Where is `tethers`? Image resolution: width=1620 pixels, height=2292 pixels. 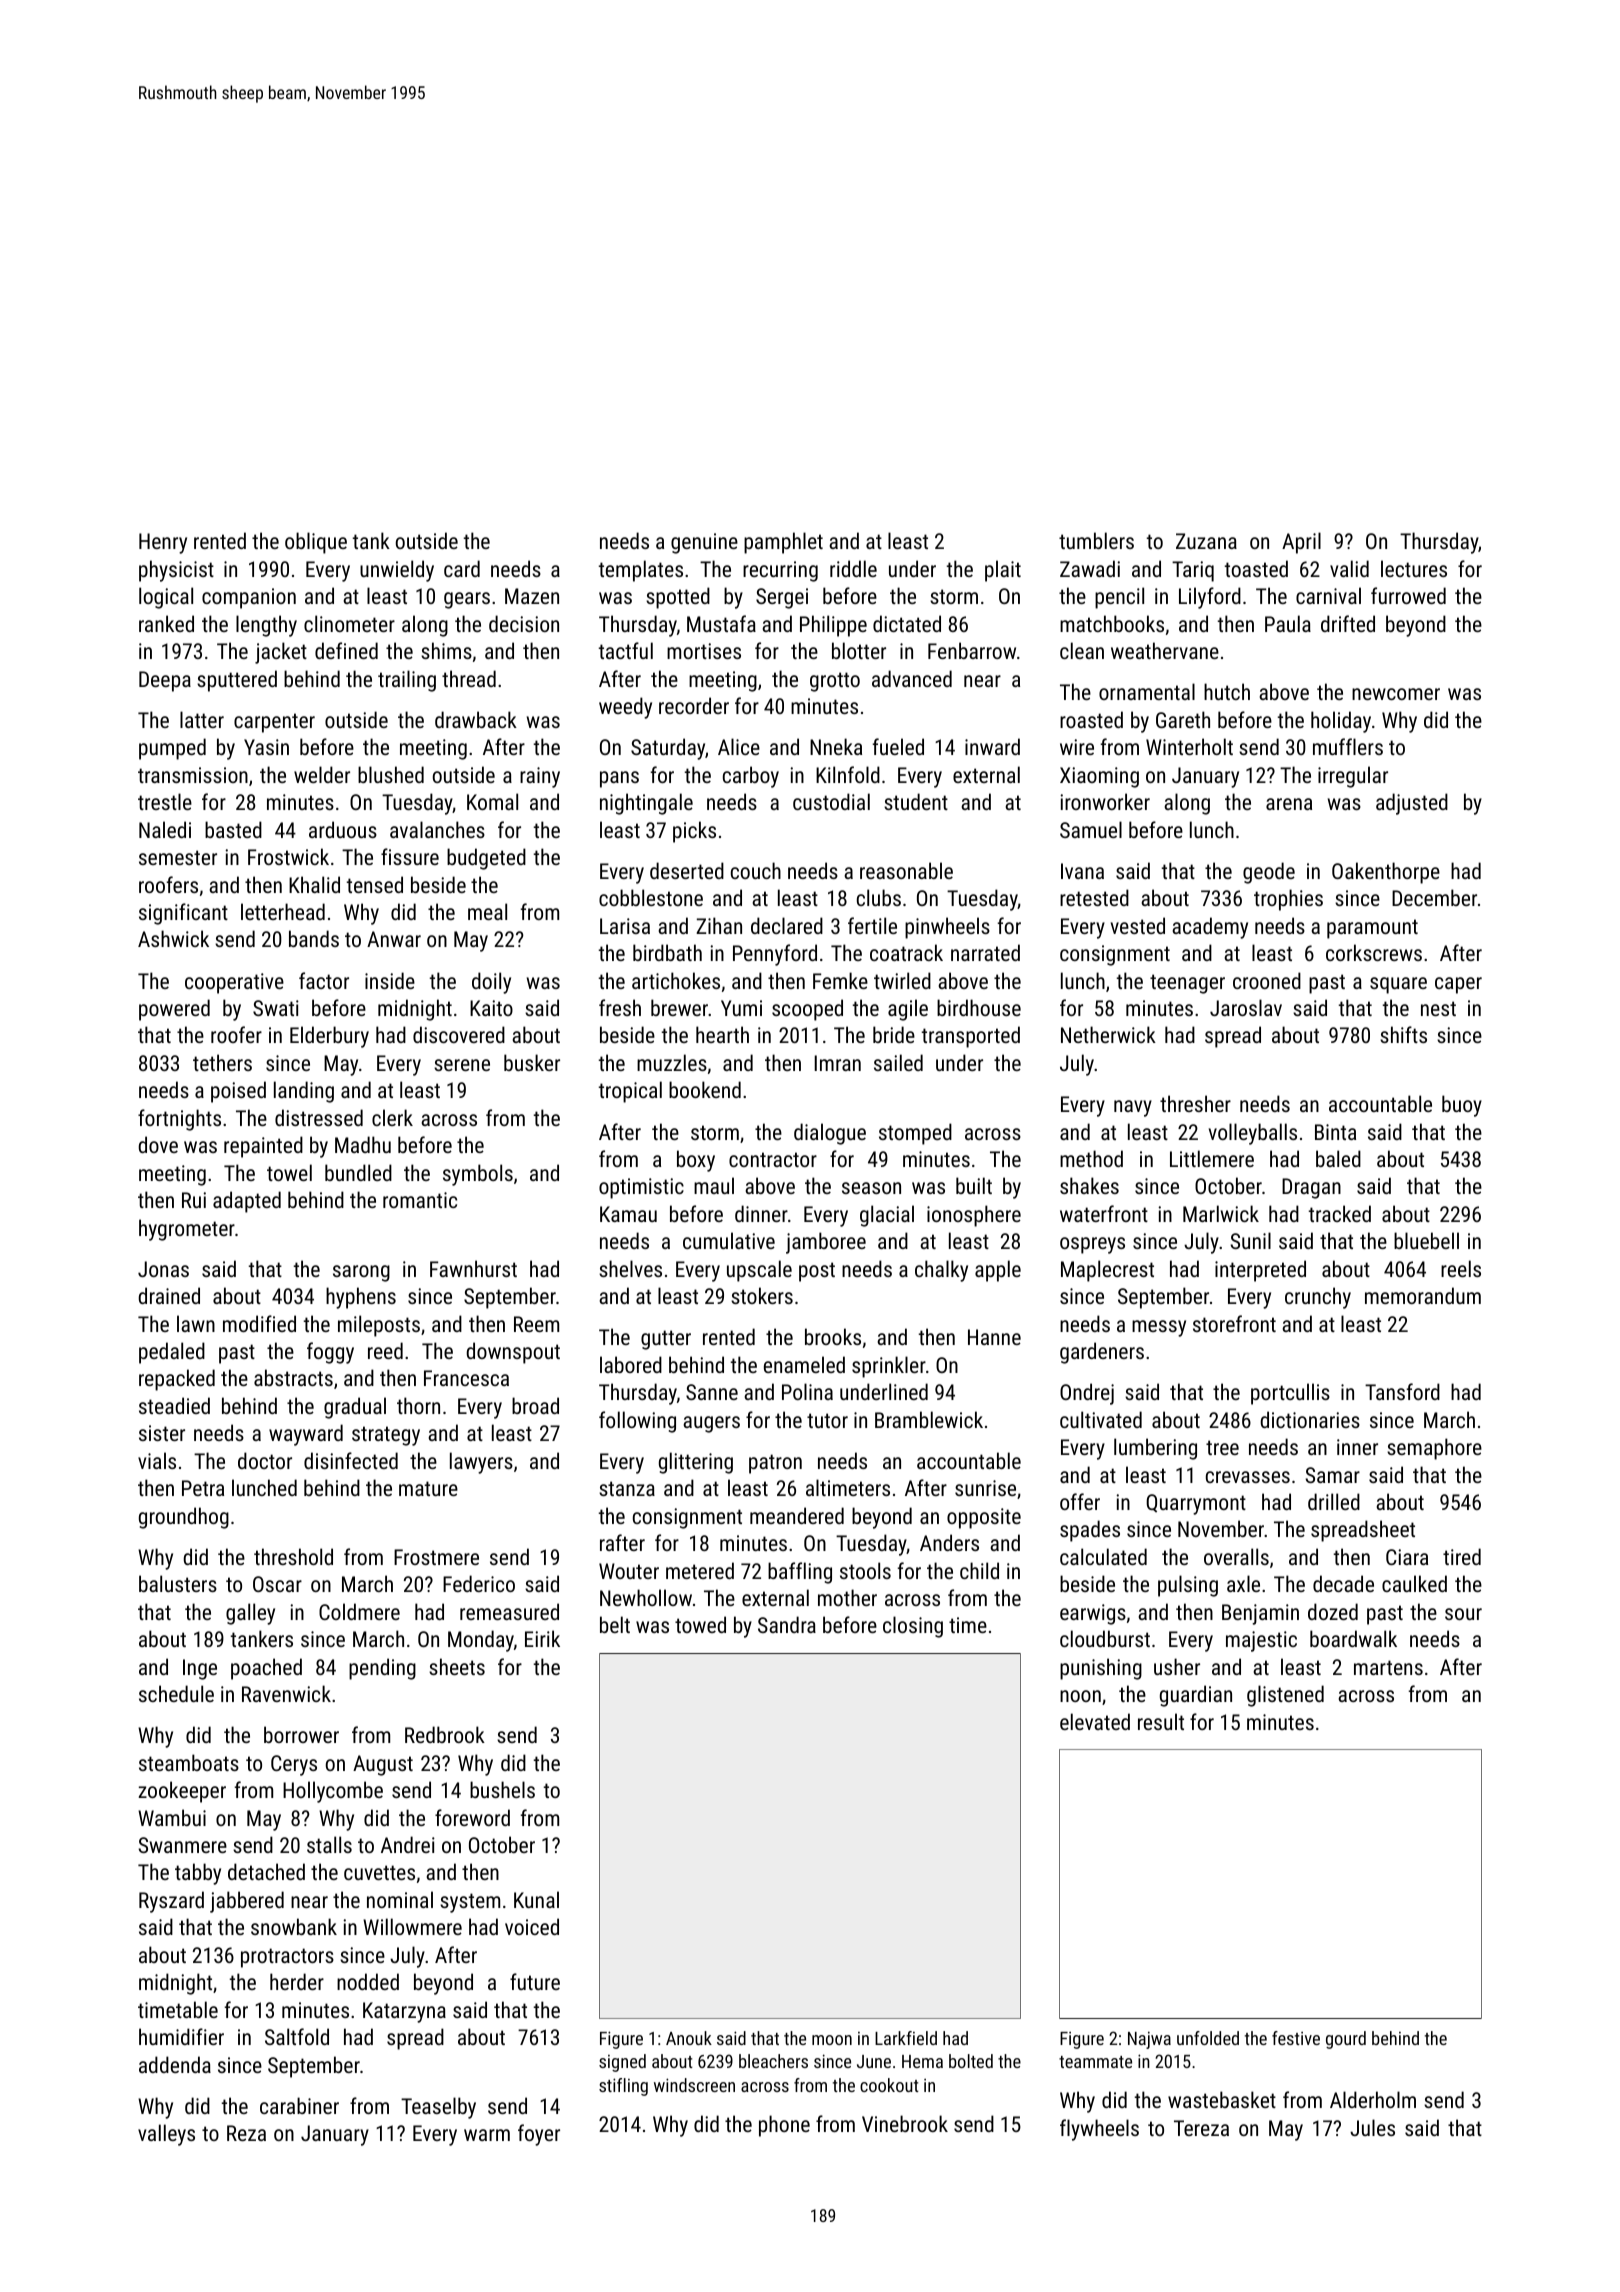 tethers is located at coordinates (222, 1062).
